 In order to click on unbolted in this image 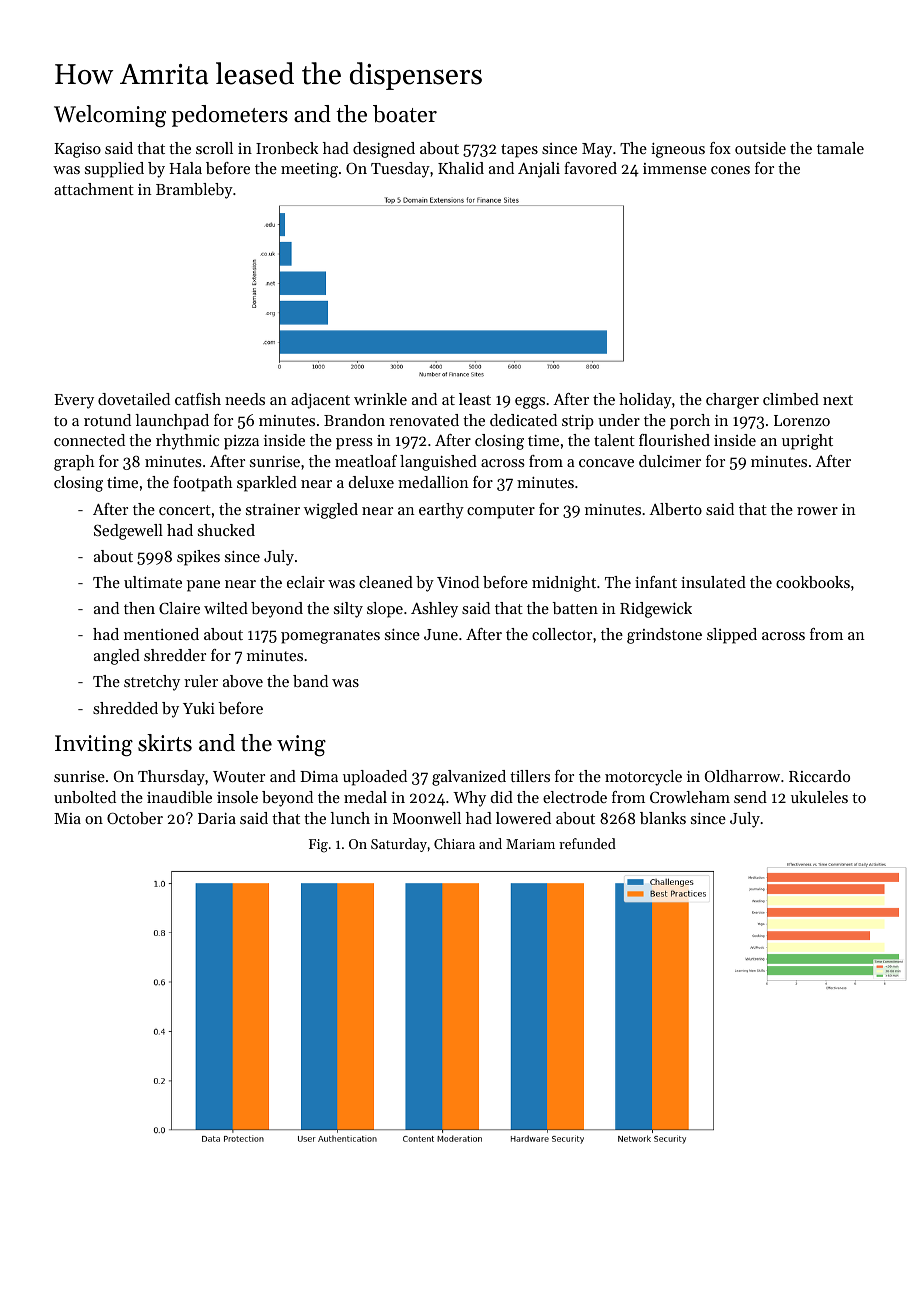, I will do `click(85, 797)`.
